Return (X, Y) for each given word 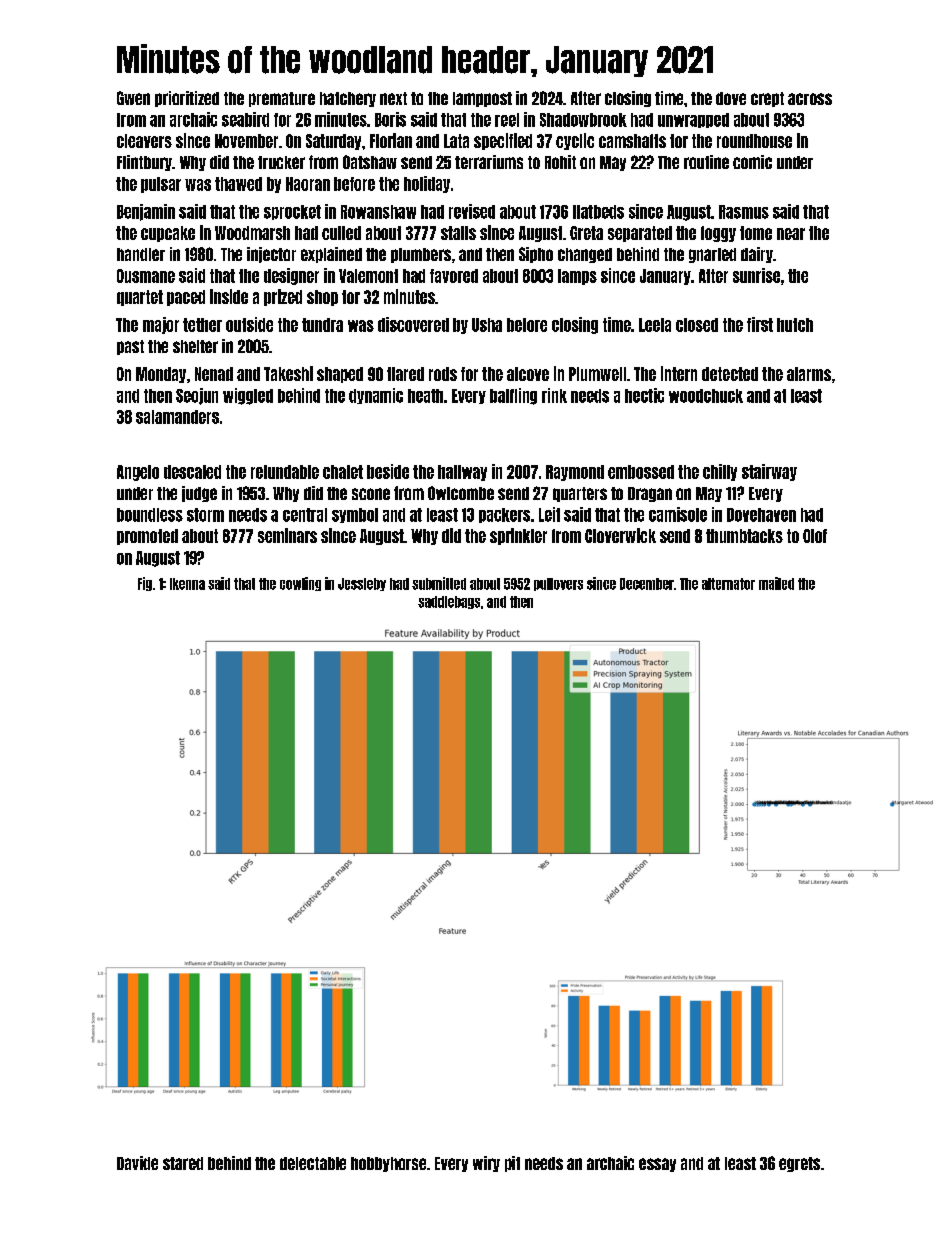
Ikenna (187, 584)
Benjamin (146, 212)
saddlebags (449, 602)
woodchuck (706, 396)
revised (472, 211)
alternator (728, 584)
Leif (549, 514)
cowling (300, 584)
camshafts (632, 141)
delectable (313, 1163)
